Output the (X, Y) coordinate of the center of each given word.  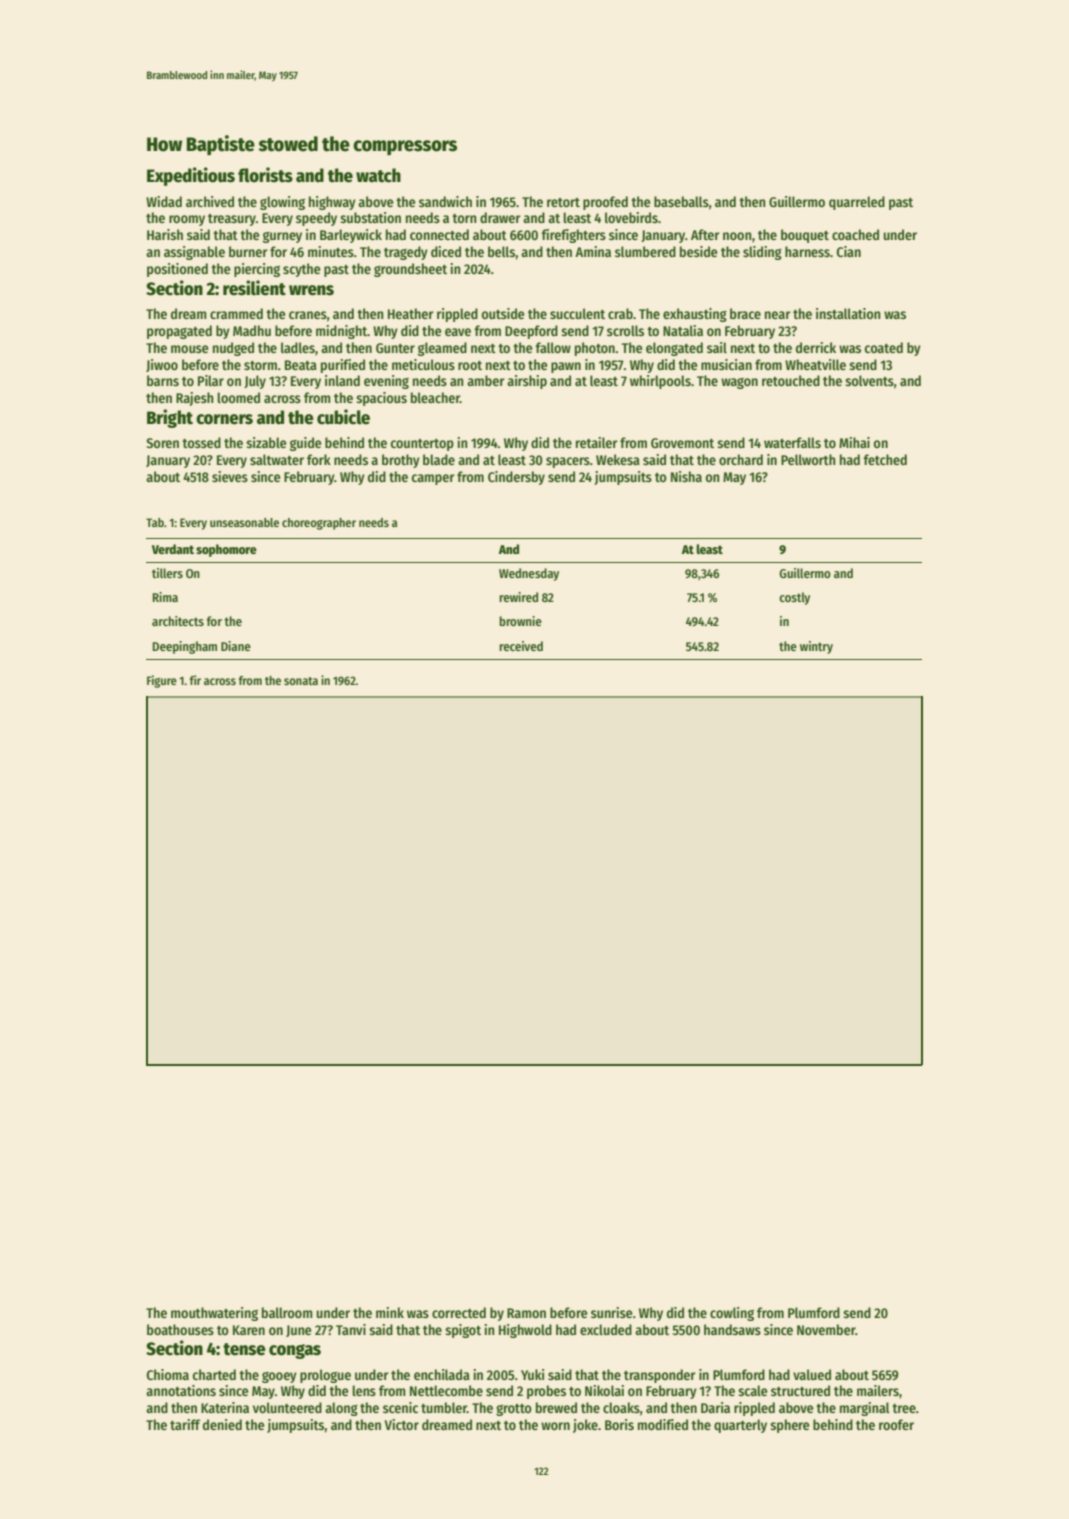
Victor (402, 1424)
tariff (185, 1424)
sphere (790, 1426)
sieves (230, 476)
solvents (869, 380)
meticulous (423, 364)
